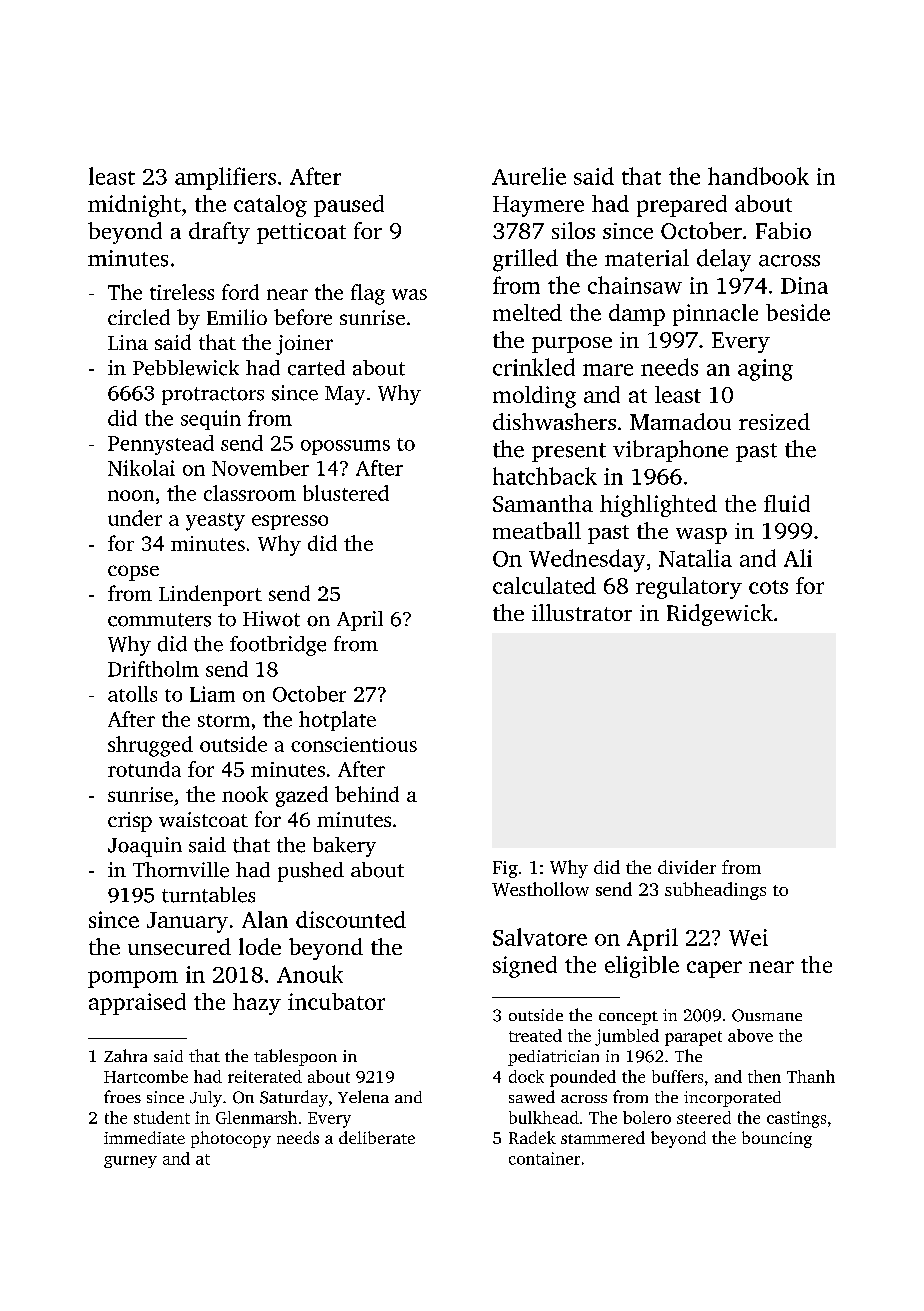 The image size is (924, 1311). Describe the element at coordinates (219, 233) in the image. I see `drafty` at that location.
